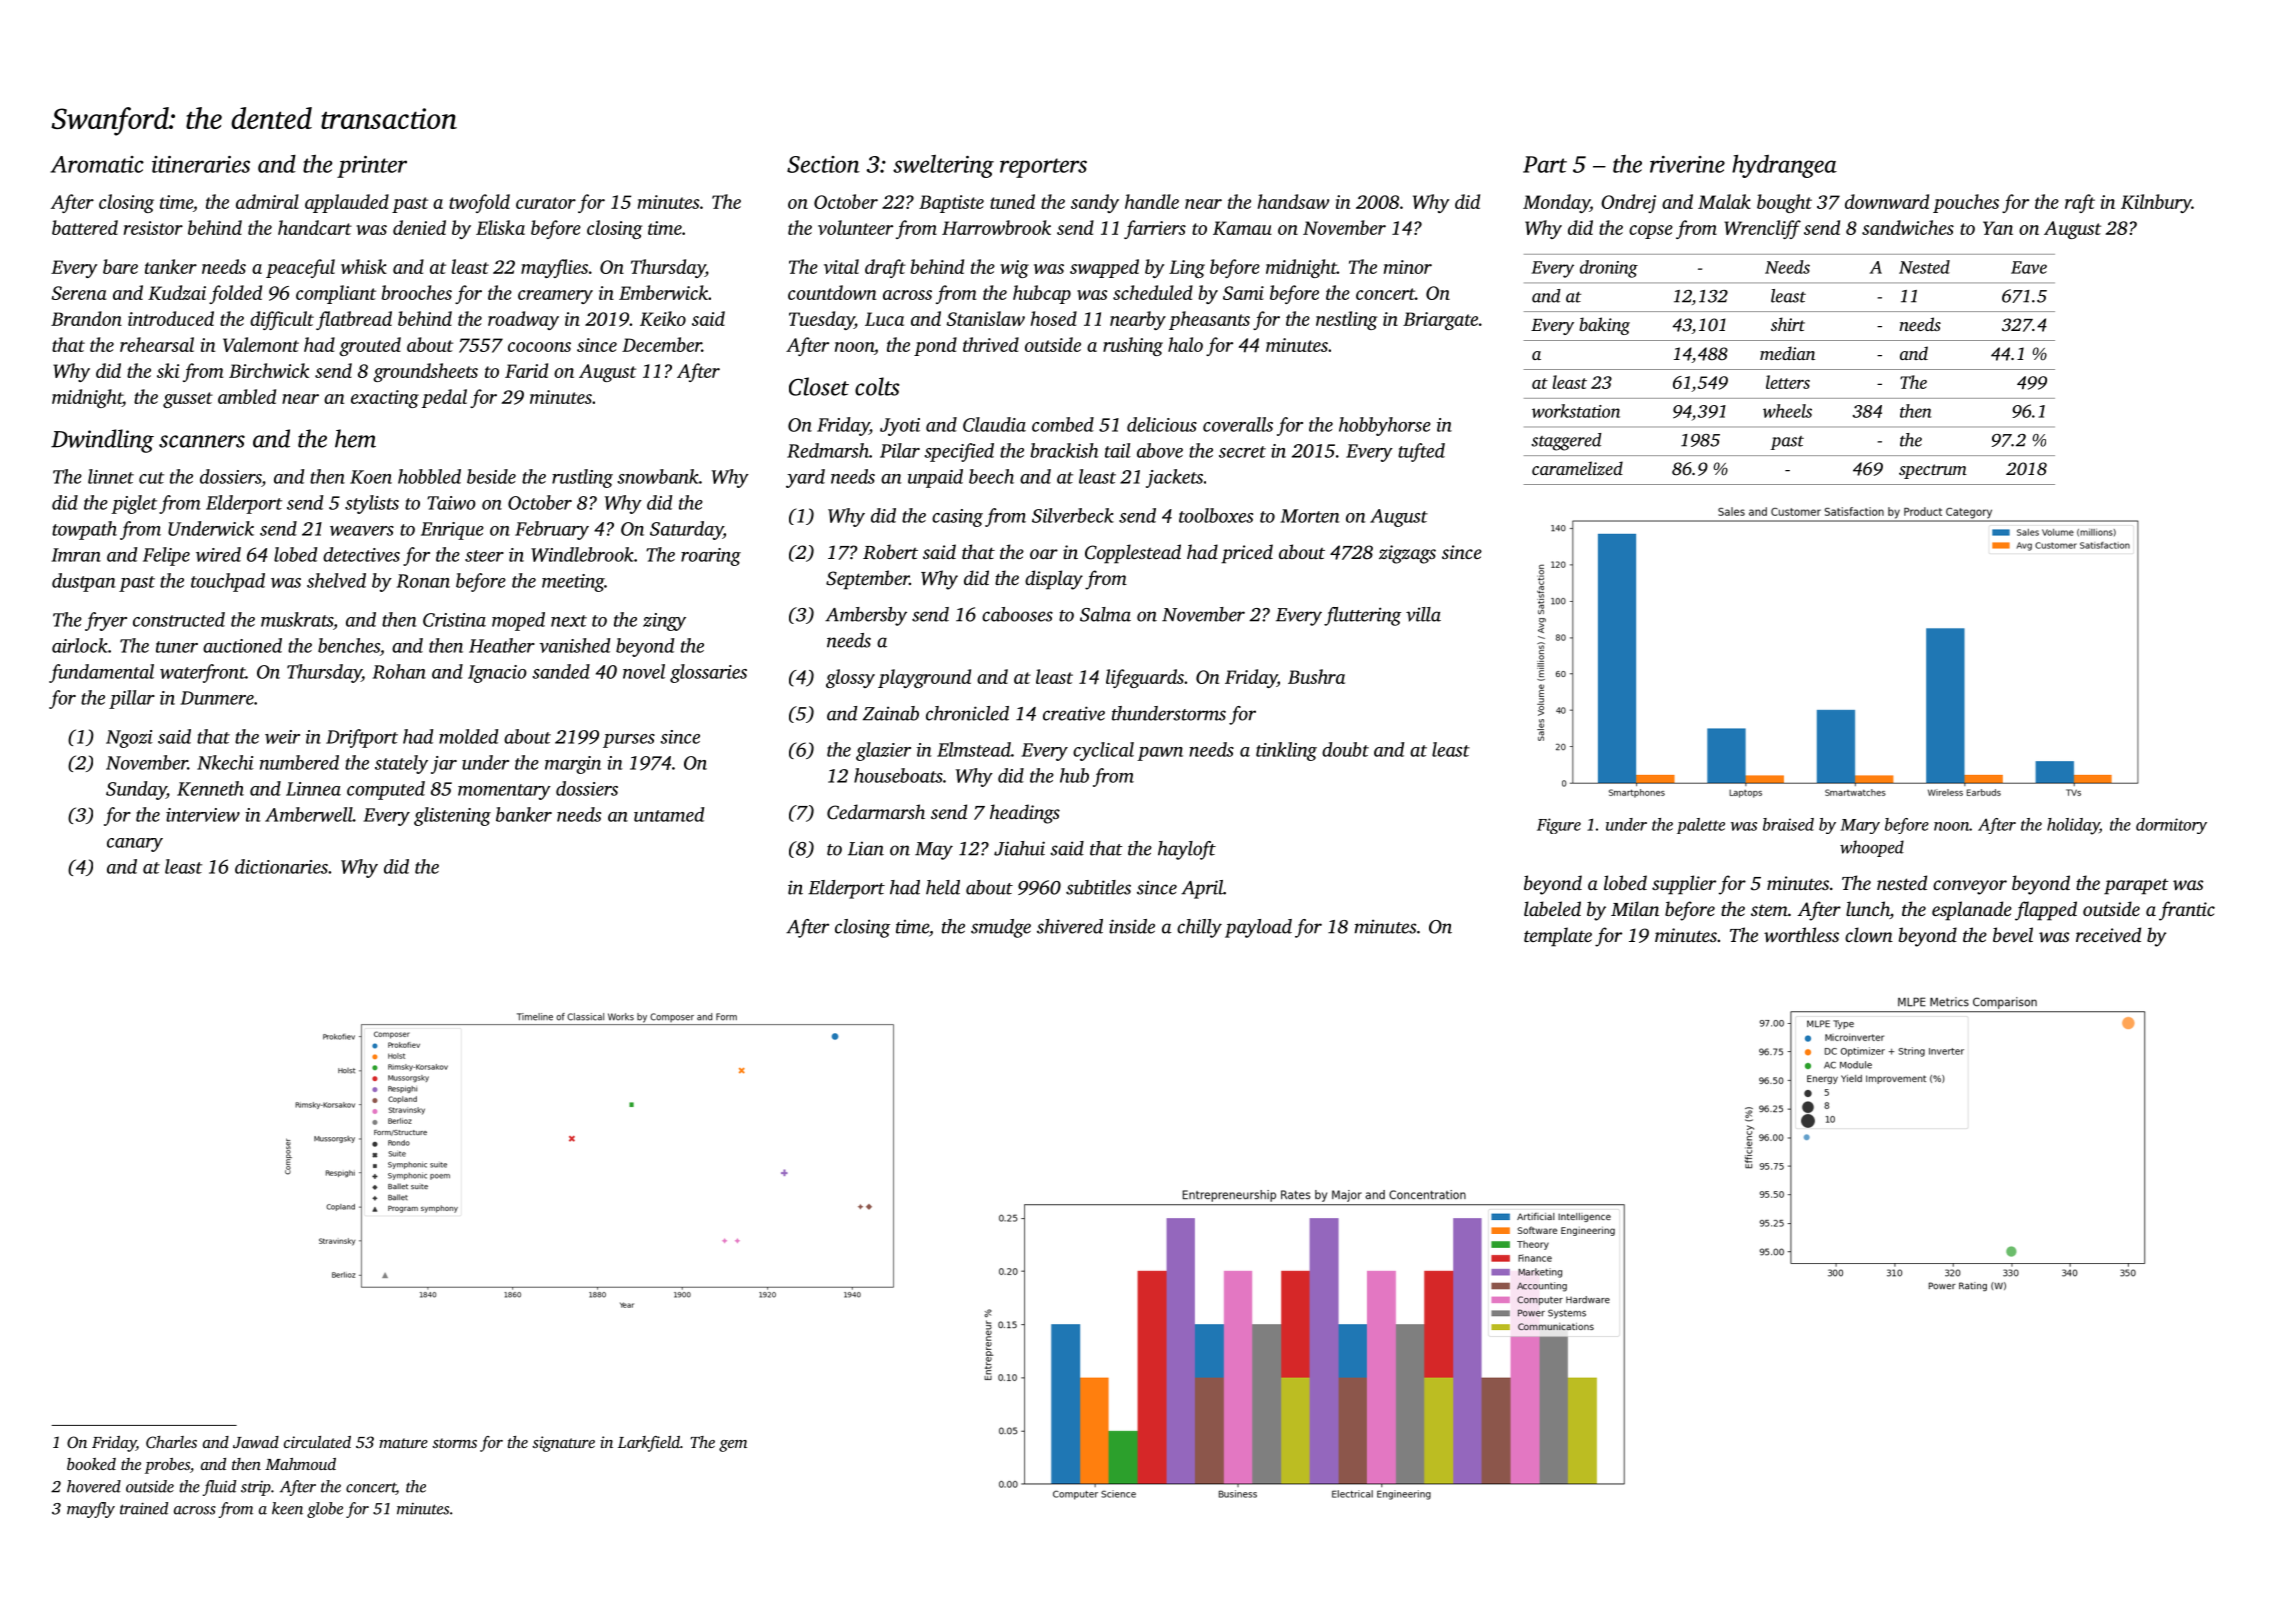 The height and width of the document is (1606, 2272). I want to click on yard, so click(805, 478).
